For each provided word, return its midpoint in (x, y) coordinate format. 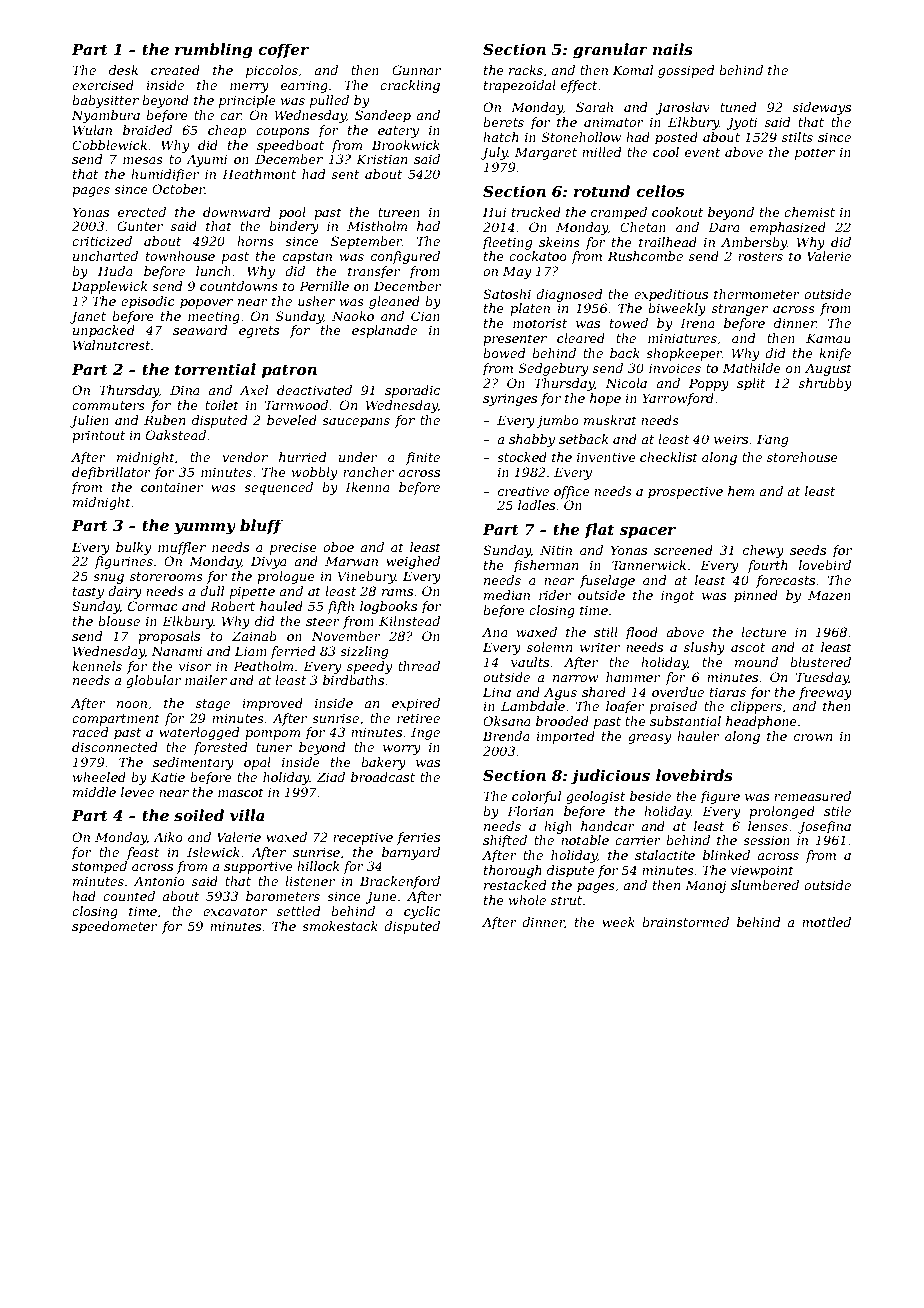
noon (132, 704)
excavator (235, 911)
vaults (530, 662)
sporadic (412, 391)
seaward (200, 330)
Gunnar (416, 70)
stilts (797, 137)
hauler (698, 736)
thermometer (757, 294)
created (175, 70)
